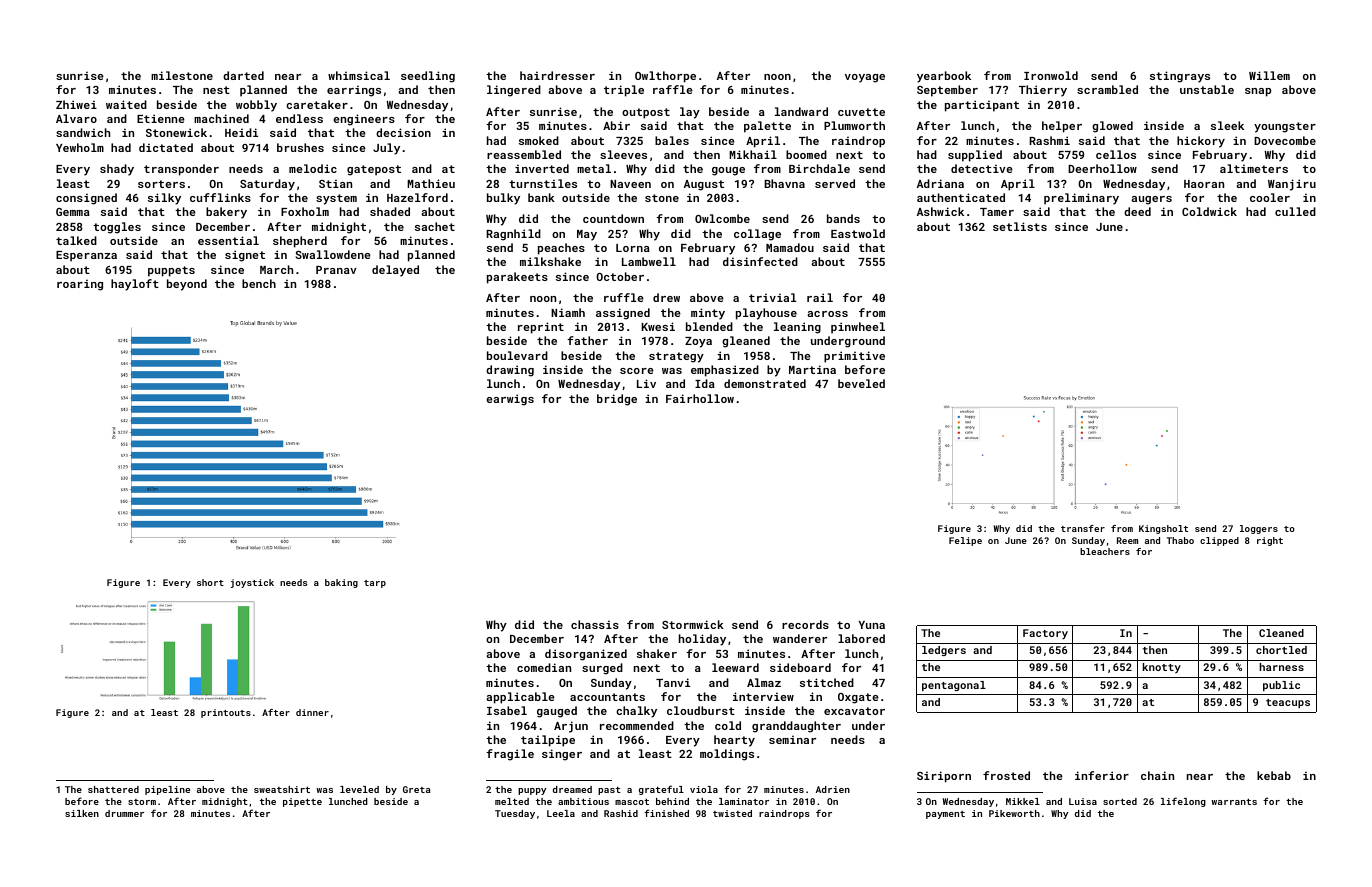  What do you see at coordinates (861, 383) in the screenshot?
I see `beveled` at bounding box center [861, 383].
